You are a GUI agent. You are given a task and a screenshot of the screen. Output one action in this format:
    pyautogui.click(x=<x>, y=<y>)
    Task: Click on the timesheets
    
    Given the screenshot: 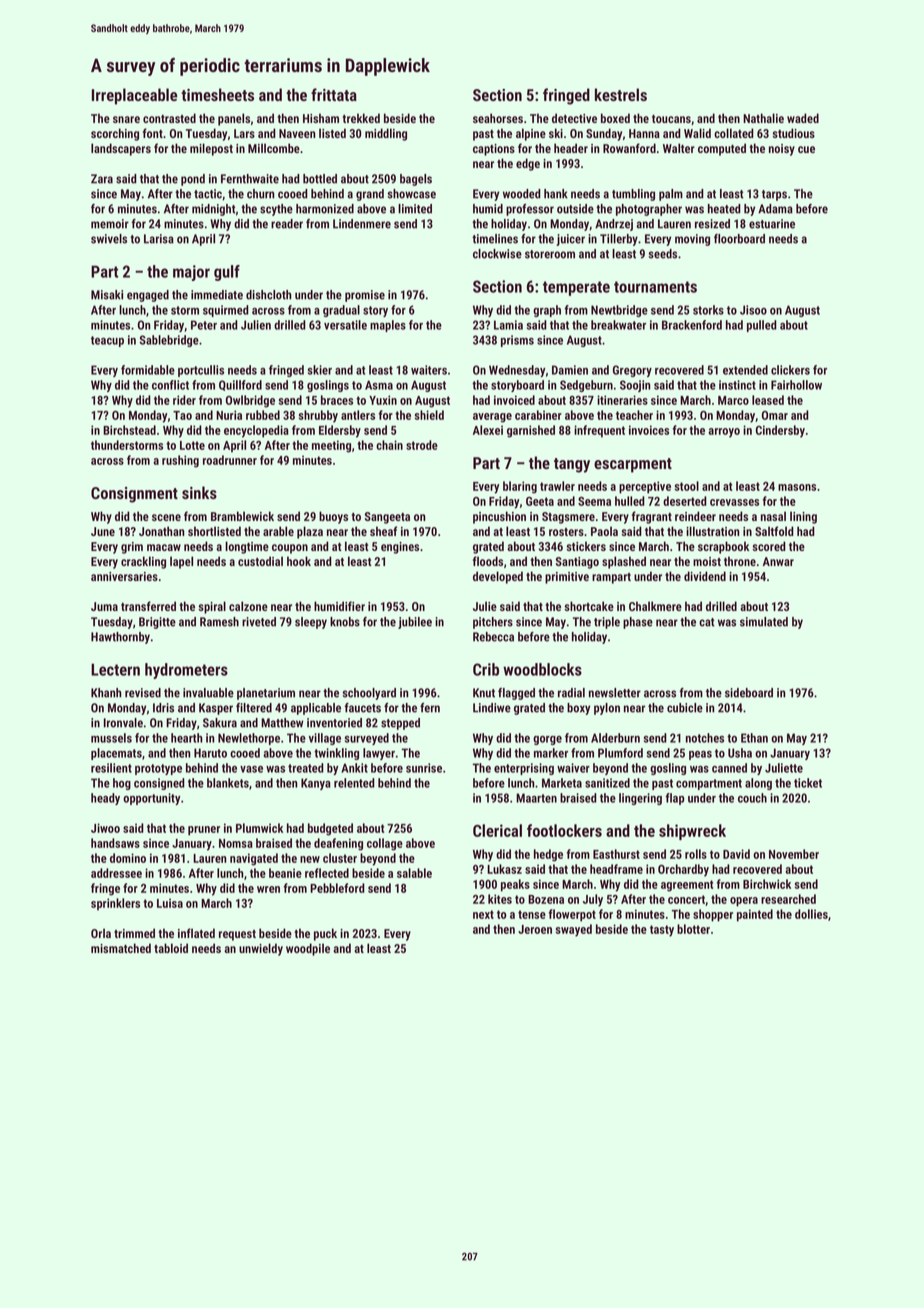 What is the action you would take?
    pyautogui.click(x=217, y=94)
